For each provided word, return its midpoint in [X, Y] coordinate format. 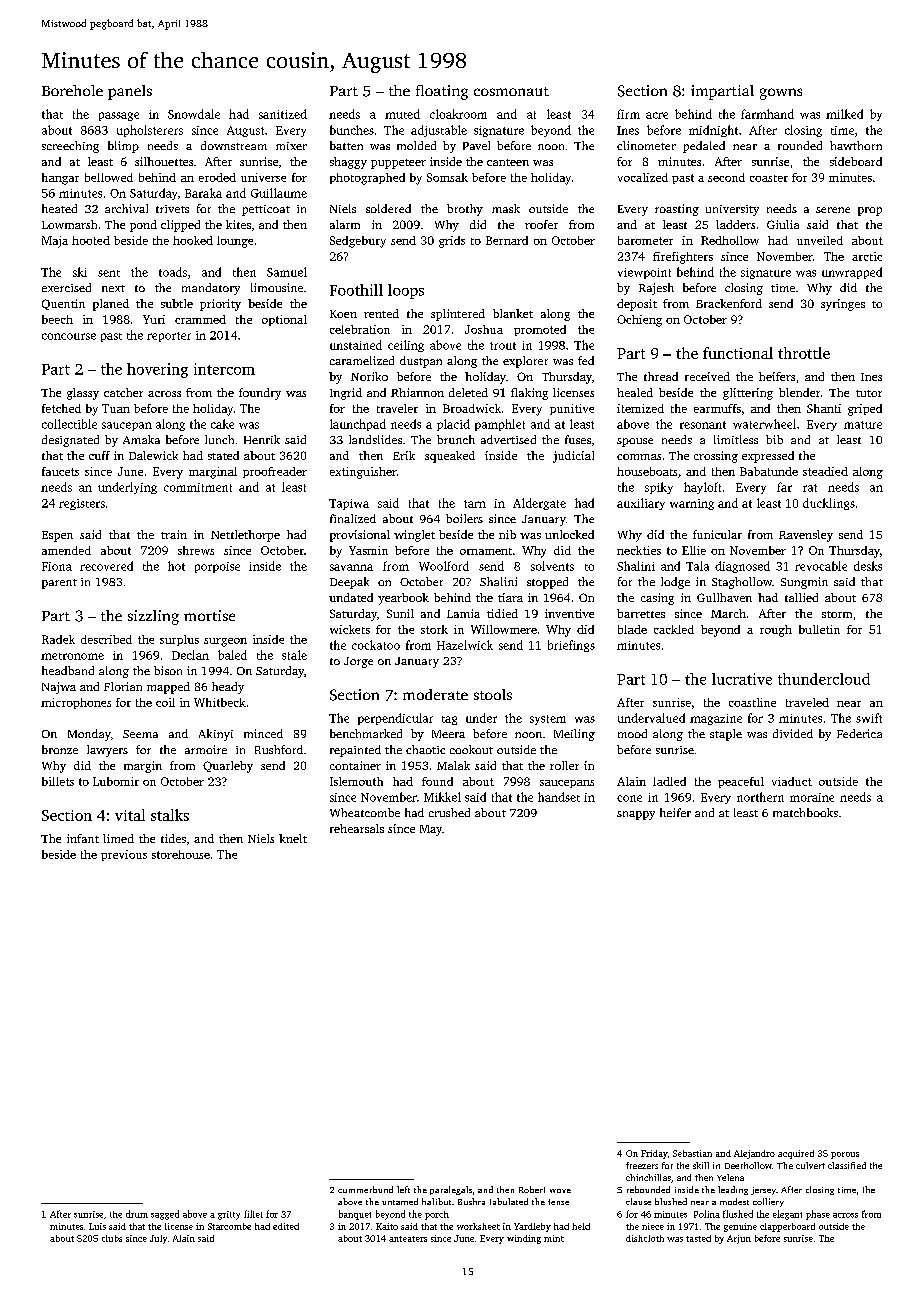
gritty [229, 1215]
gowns [781, 94]
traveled [807, 702]
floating [442, 92]
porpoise [217, 567]
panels [130, 92]
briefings [571, 646]
